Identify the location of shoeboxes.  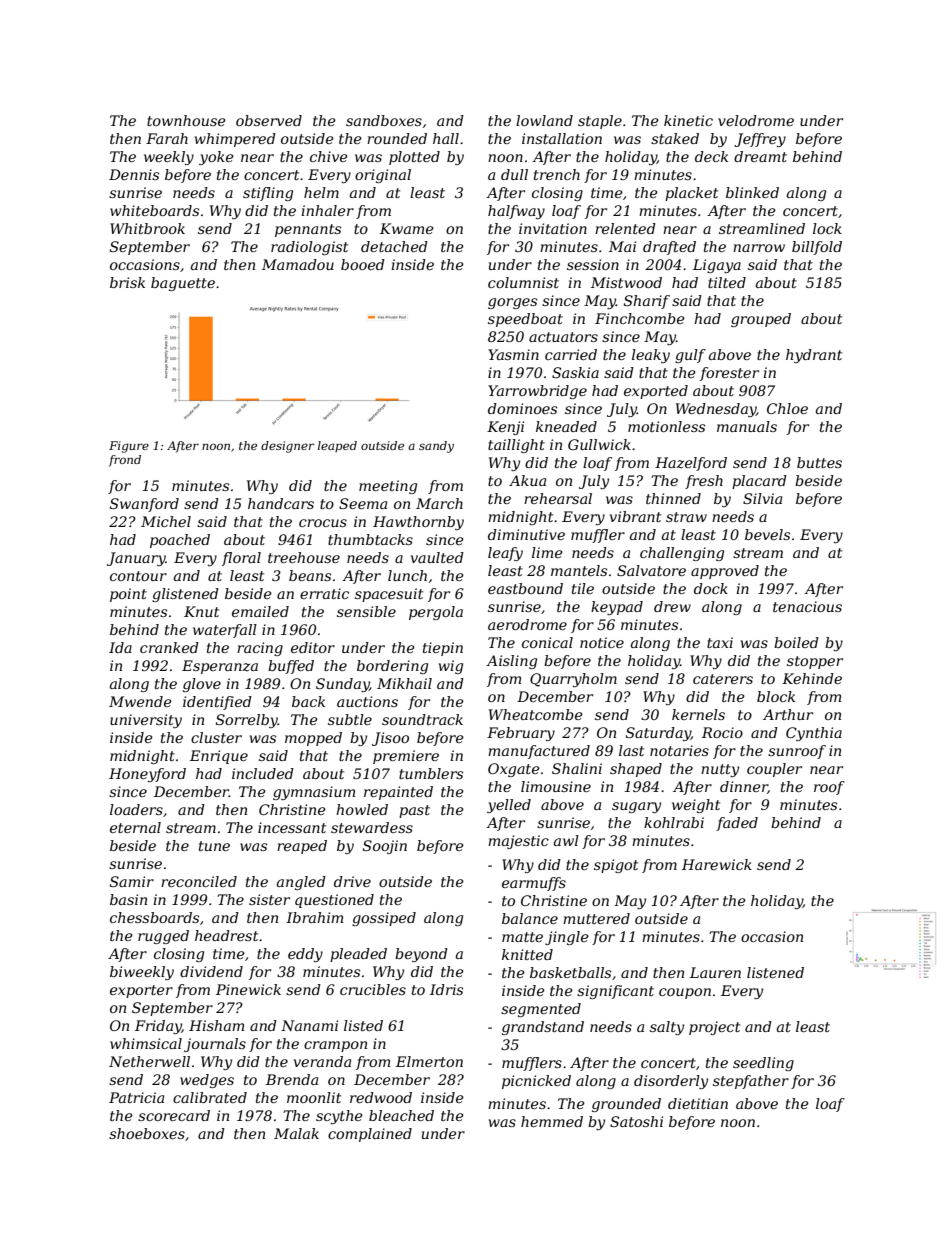
(147, 1133).
